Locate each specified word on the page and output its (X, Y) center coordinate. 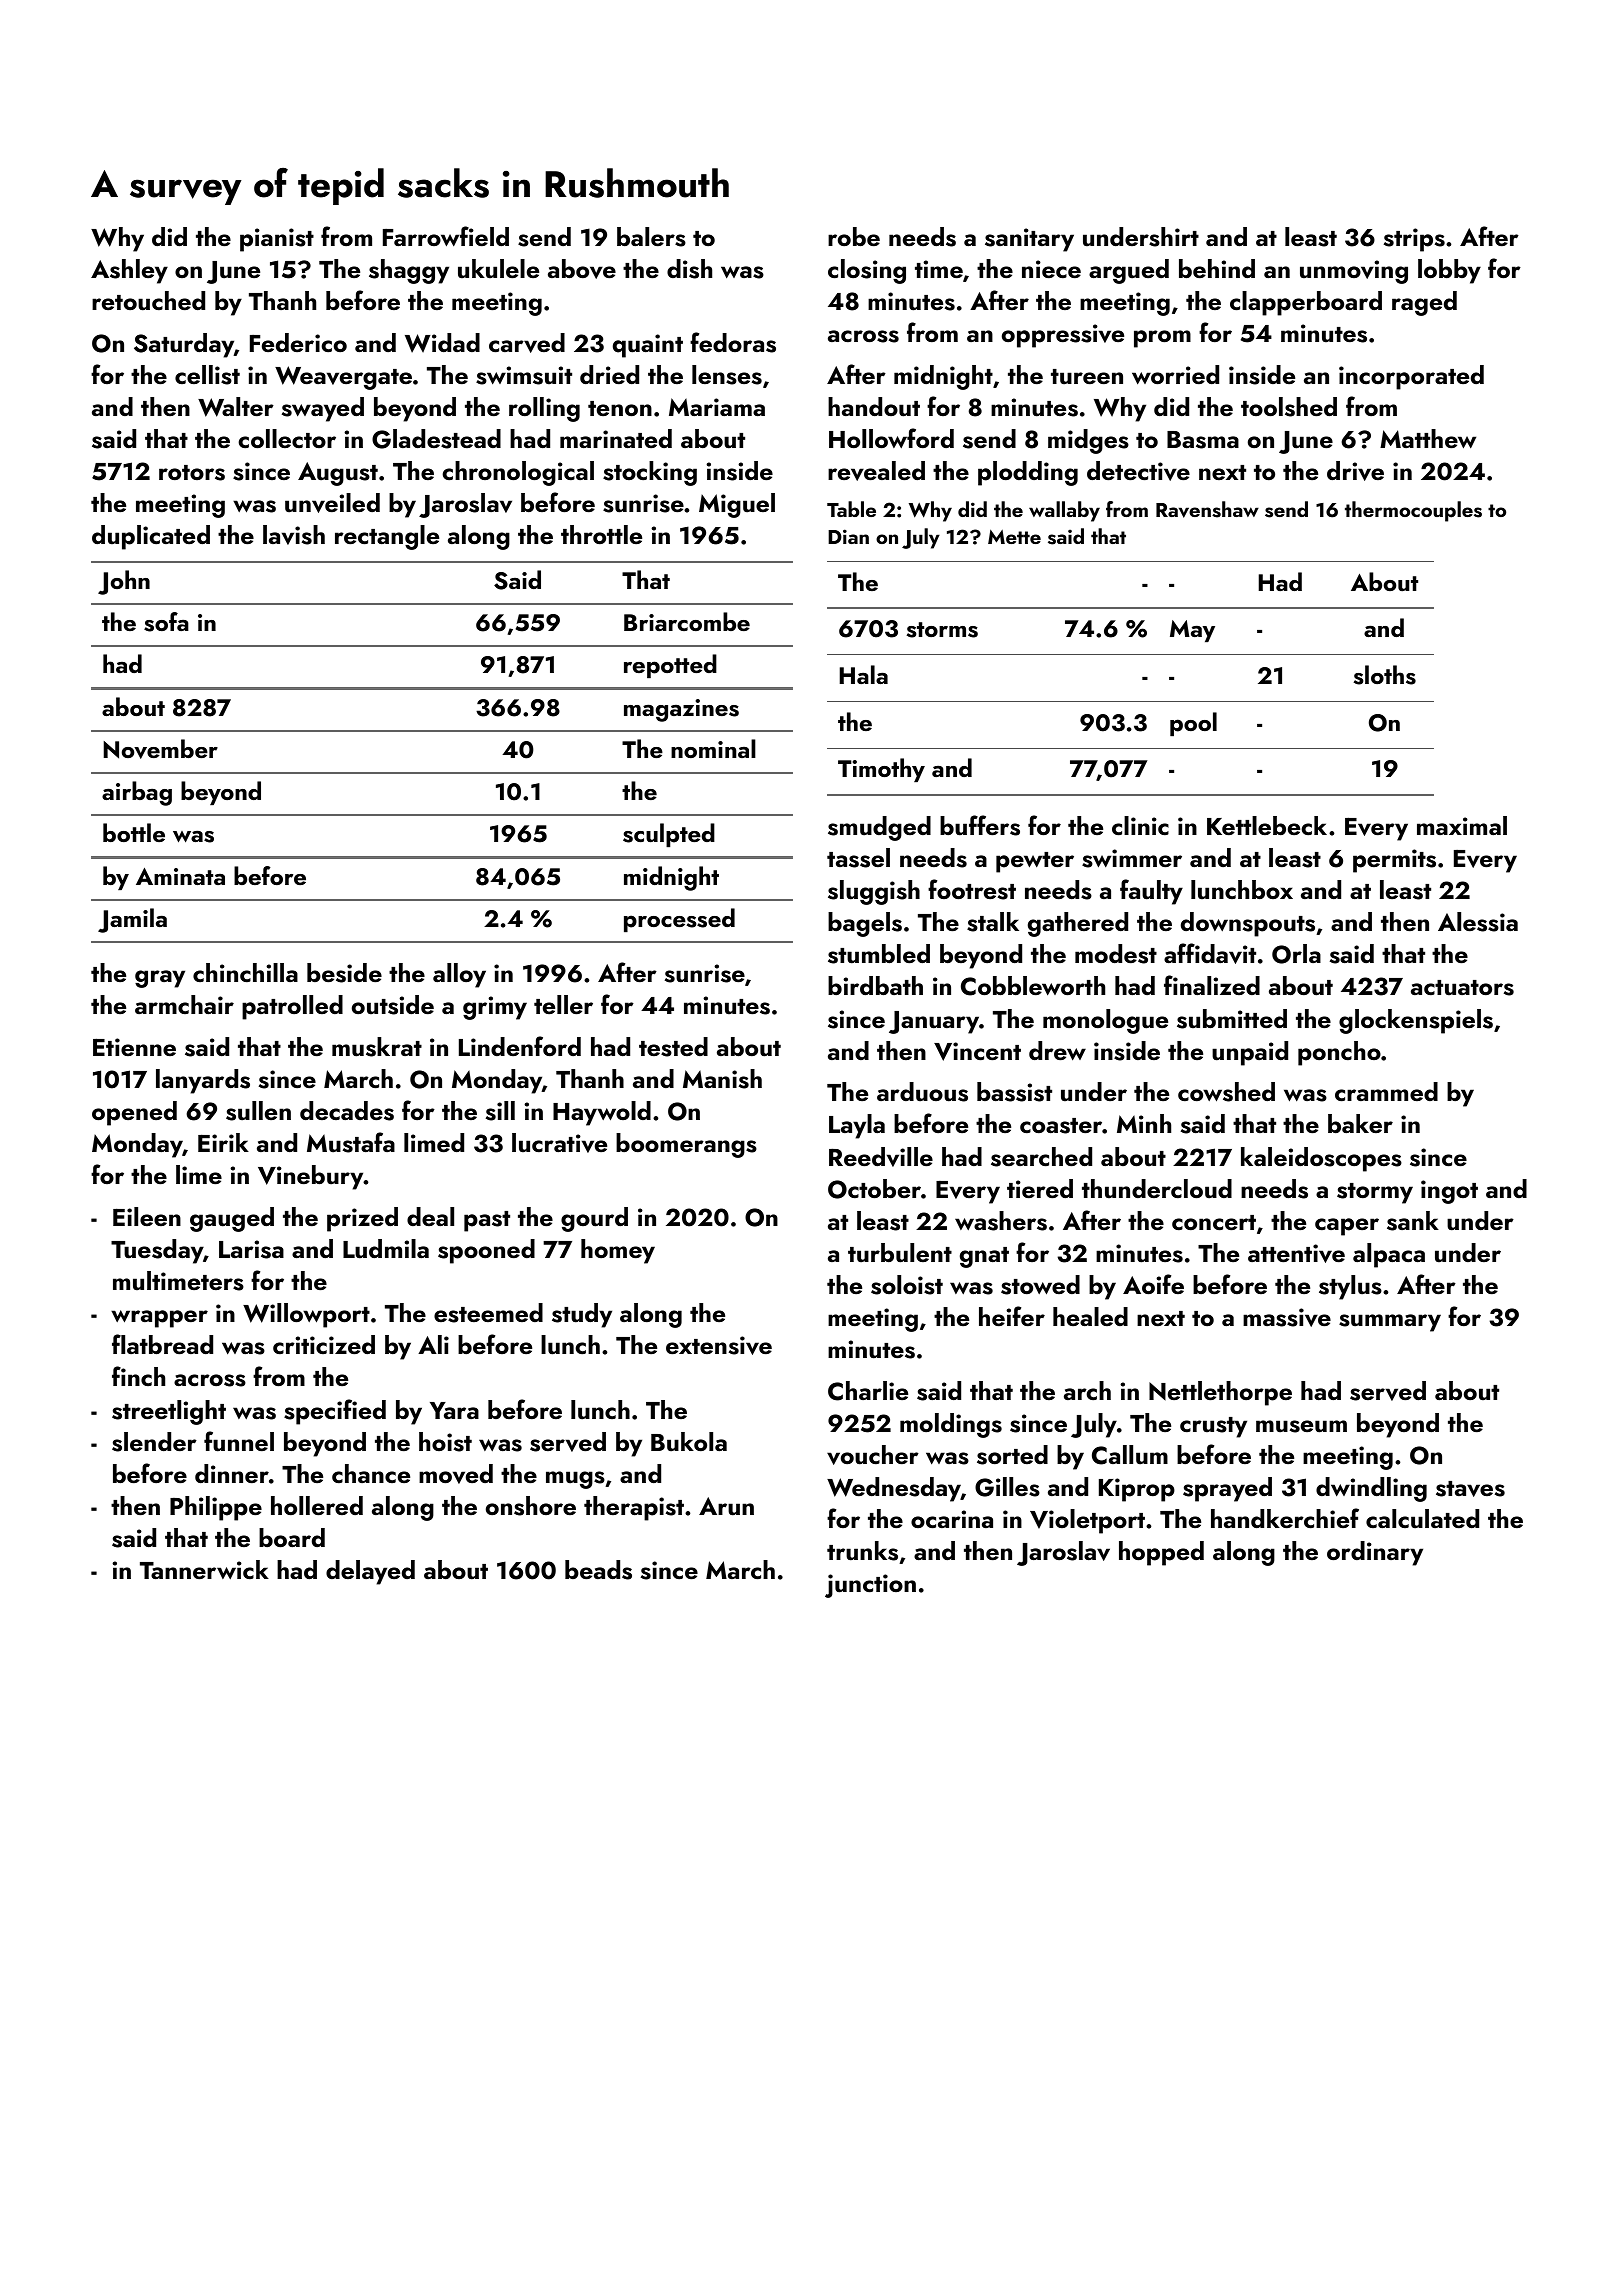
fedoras (733, 342)
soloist (907, 1285)
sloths (1385, 675)
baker (1360, 1123)
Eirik (223, 1142)
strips (1414, 240)
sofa (166, 622)
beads (598, 1570)
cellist (207, 375)
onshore (531, 1506)
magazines (681, 710)
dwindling (1371, 1489)
